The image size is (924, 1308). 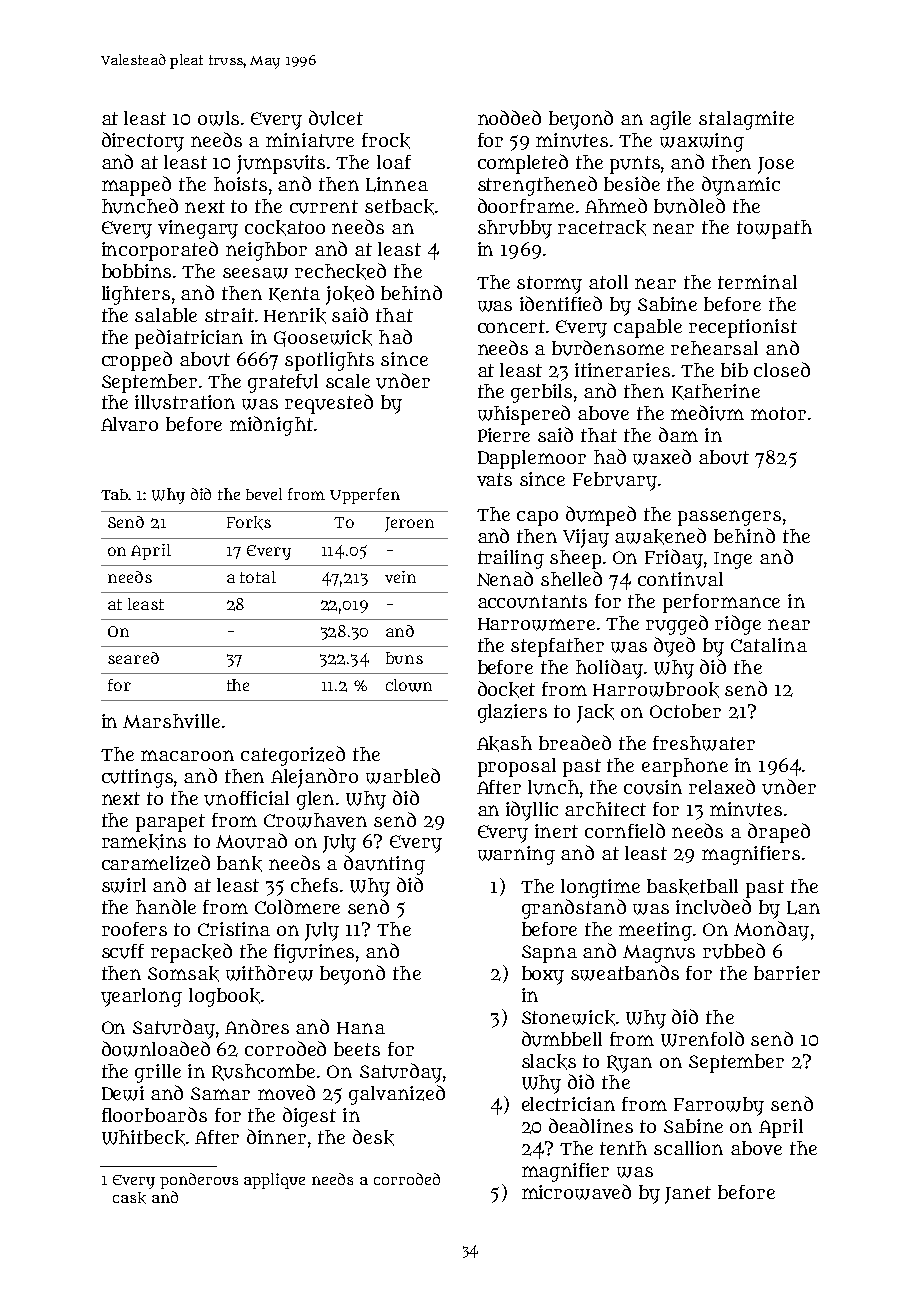 What do you see at coordinates (803, 908) in the page?
I see `Lan` at bounding box center [803, 908].
